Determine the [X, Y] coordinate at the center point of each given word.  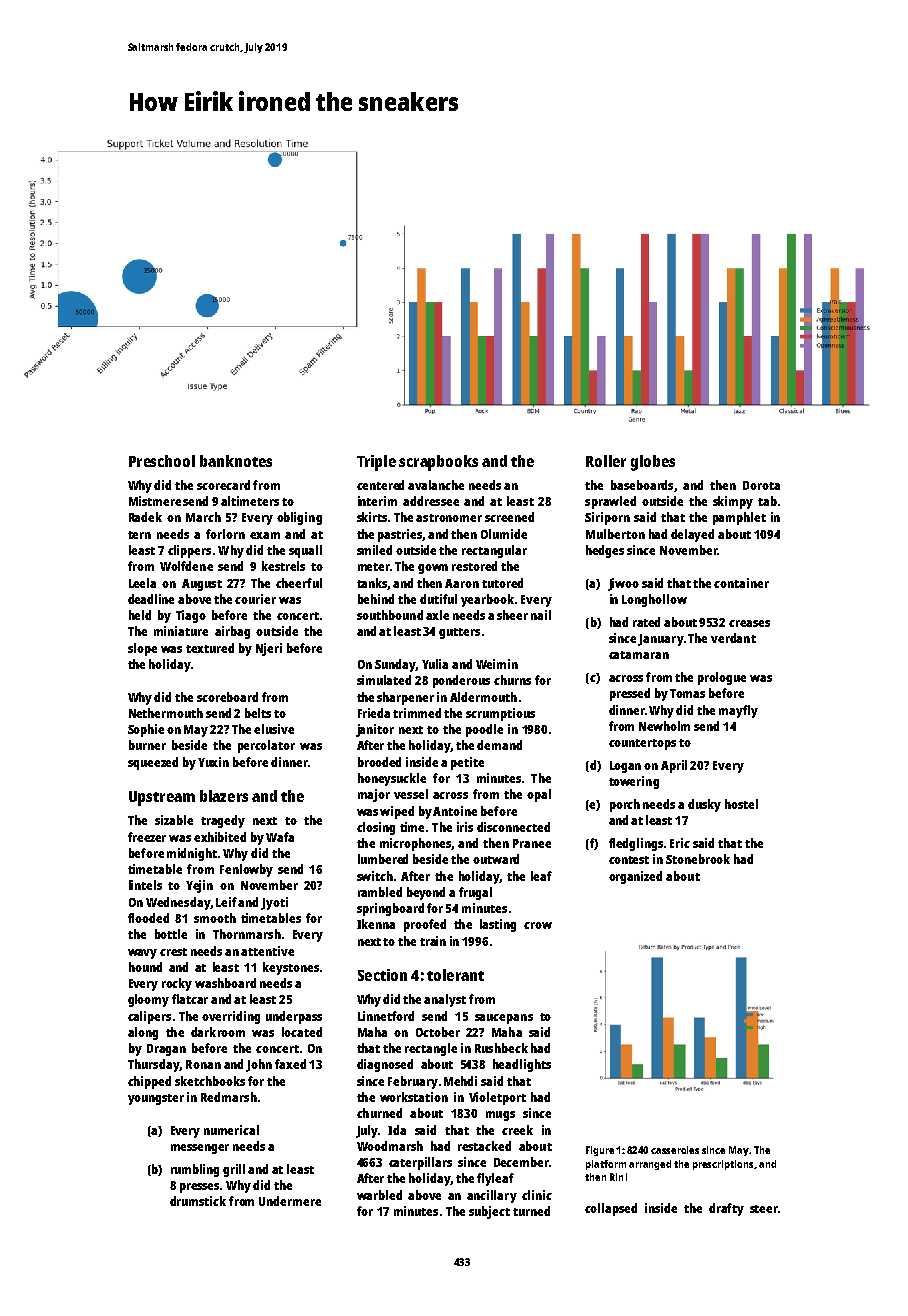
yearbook [487, 600]
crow [538, 925]
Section [382, 975]
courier [255, 599]
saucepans [504, 1019]
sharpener [405, 698]
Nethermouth [166, 713]
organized [635, 877]
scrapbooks [438, 463]
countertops [642, 744]
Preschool [162, 461]
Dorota [761, 485]
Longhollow [654, 600]
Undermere [290, 1201]
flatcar [190, 999]
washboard [225, 983]
